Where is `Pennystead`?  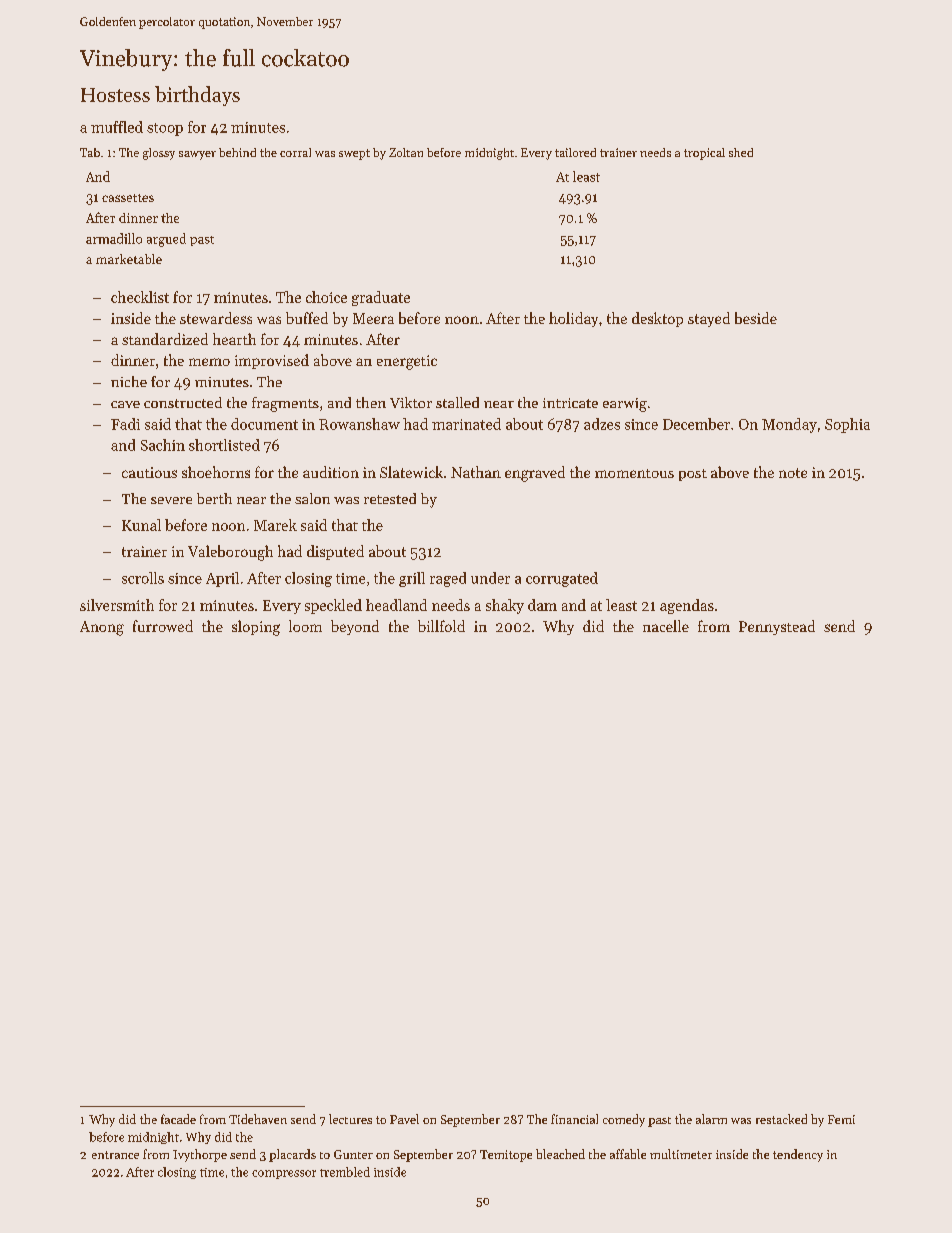
Pennystead is located at coordinates (777, 627).
